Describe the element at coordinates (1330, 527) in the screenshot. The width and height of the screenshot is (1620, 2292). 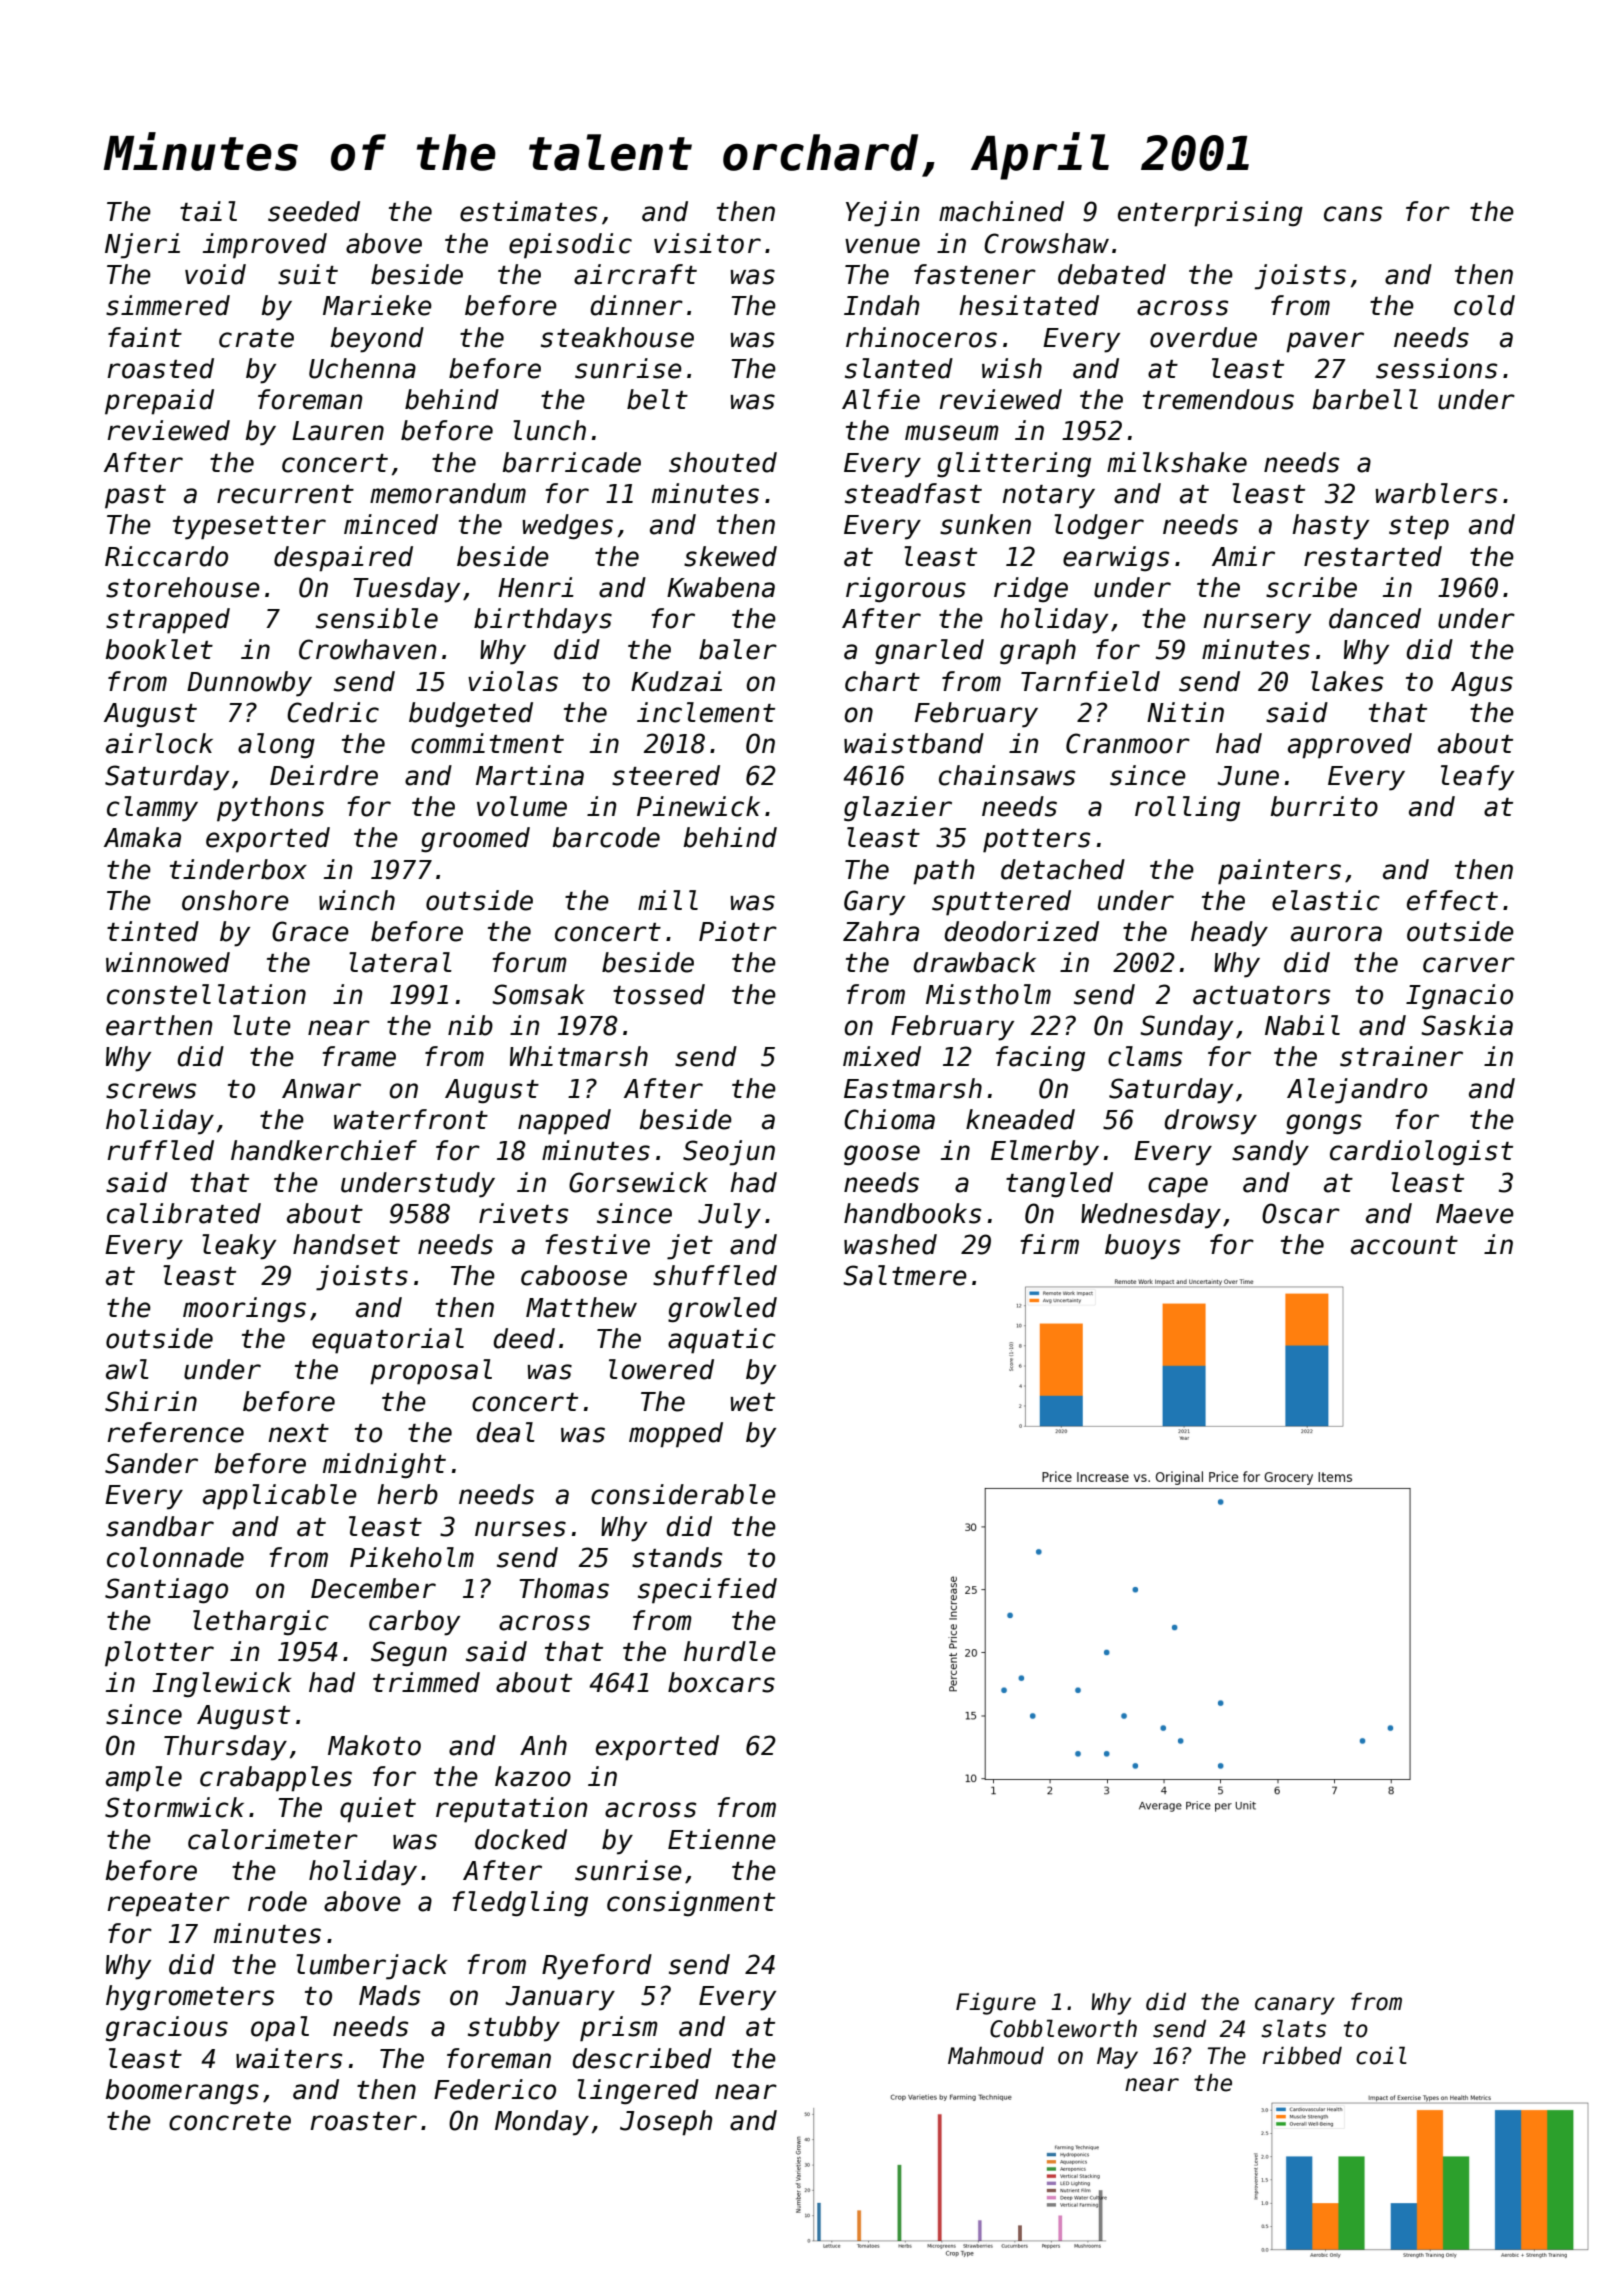
I see `hasty` at that location.
